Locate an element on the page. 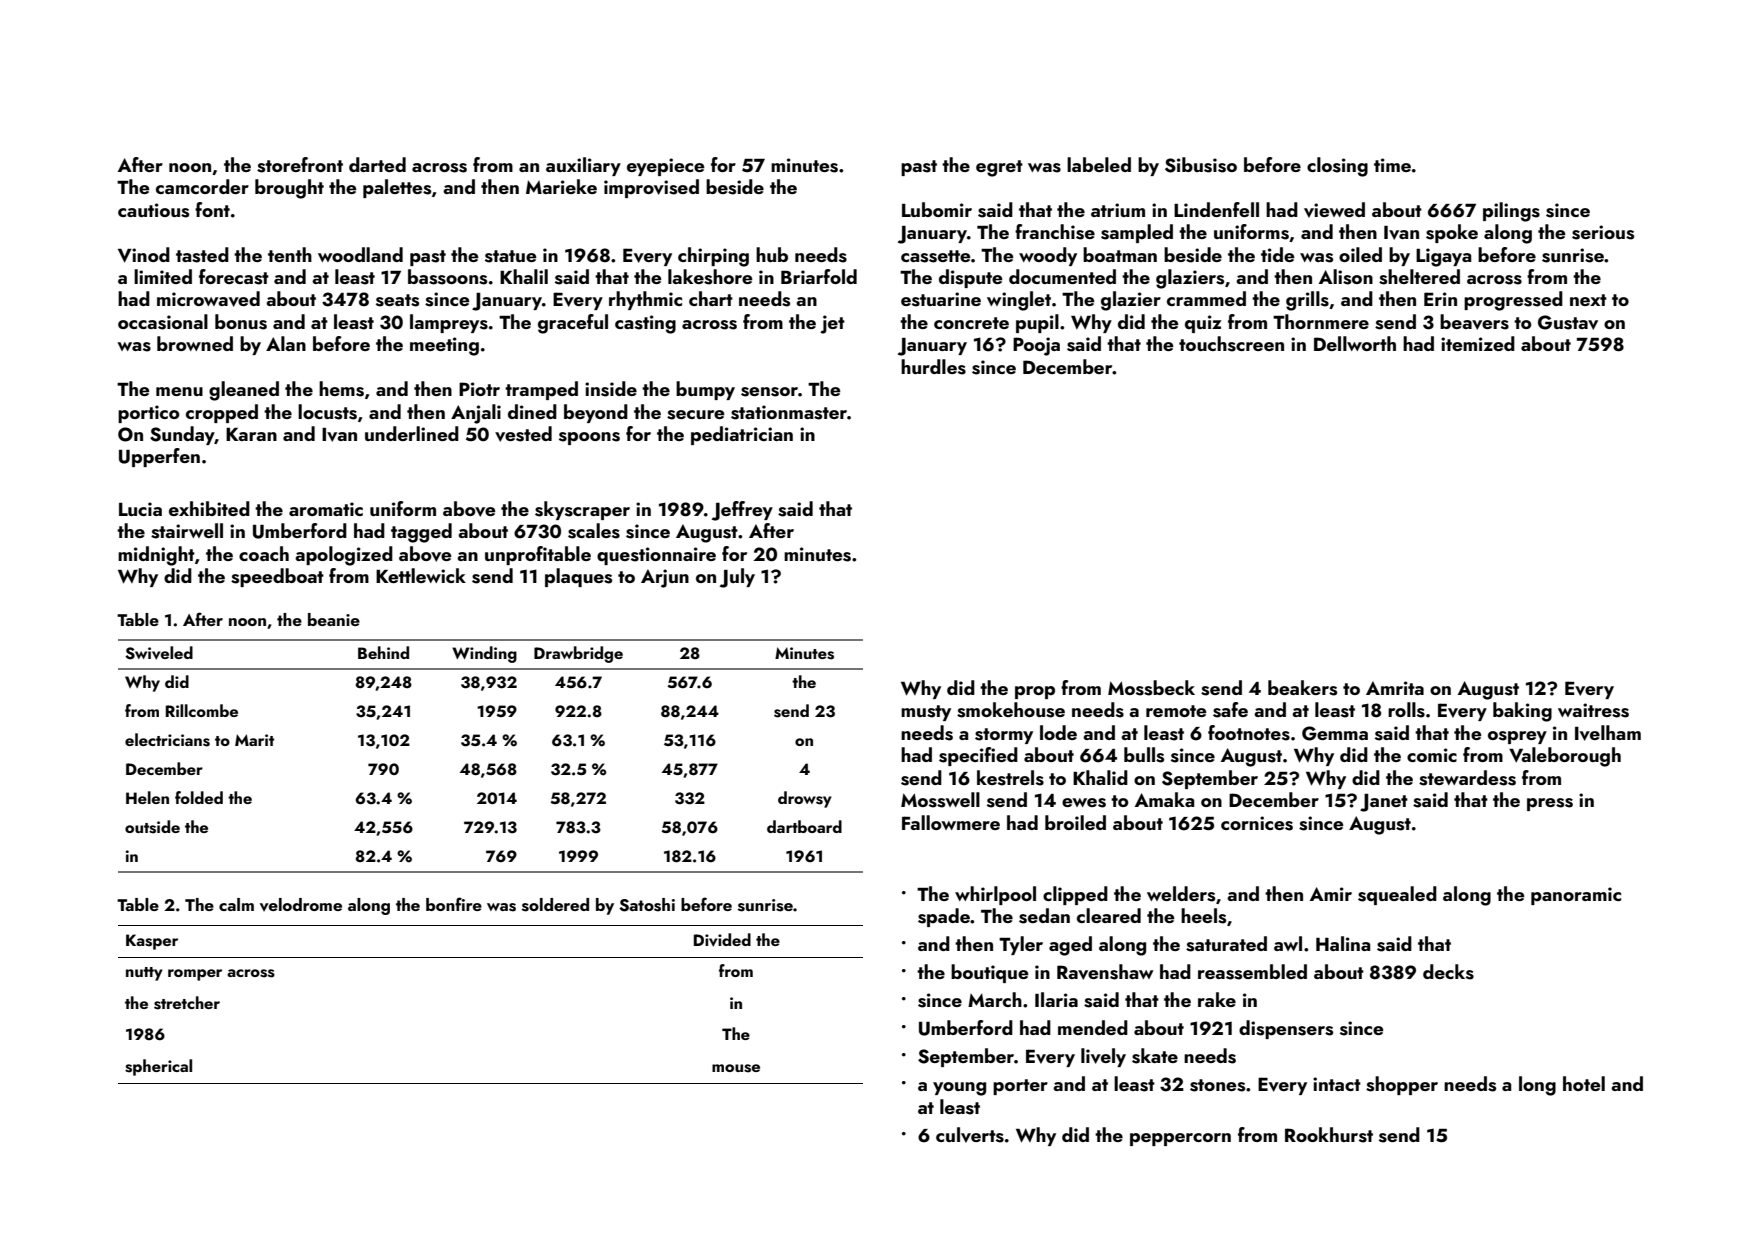 This image has width=1763, height=1247. auxiliary is located at coordinates (583, 166).
